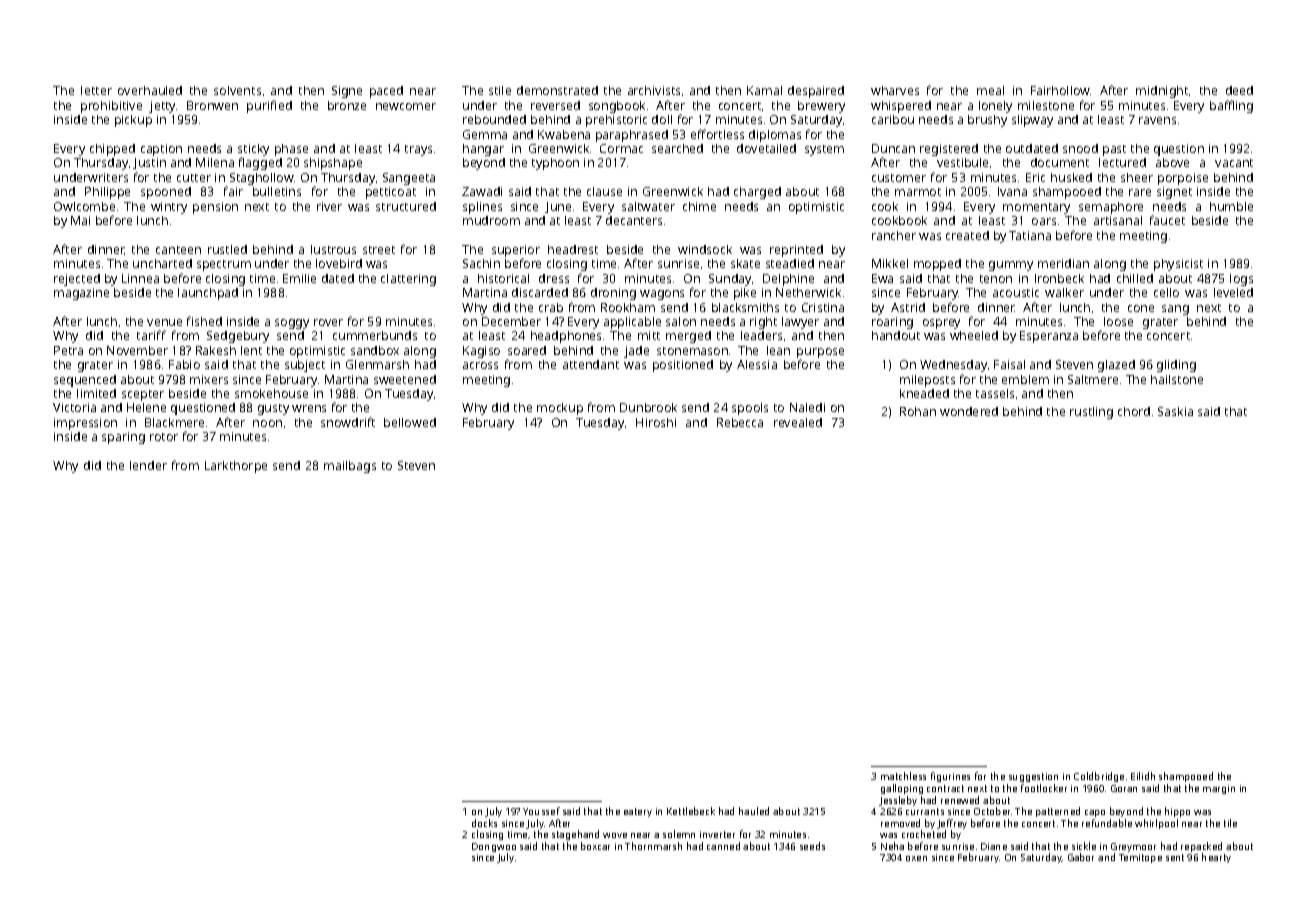 This screenshot has height=924, width=1308. I want to click on Dongwoo, so click(494, 847).
